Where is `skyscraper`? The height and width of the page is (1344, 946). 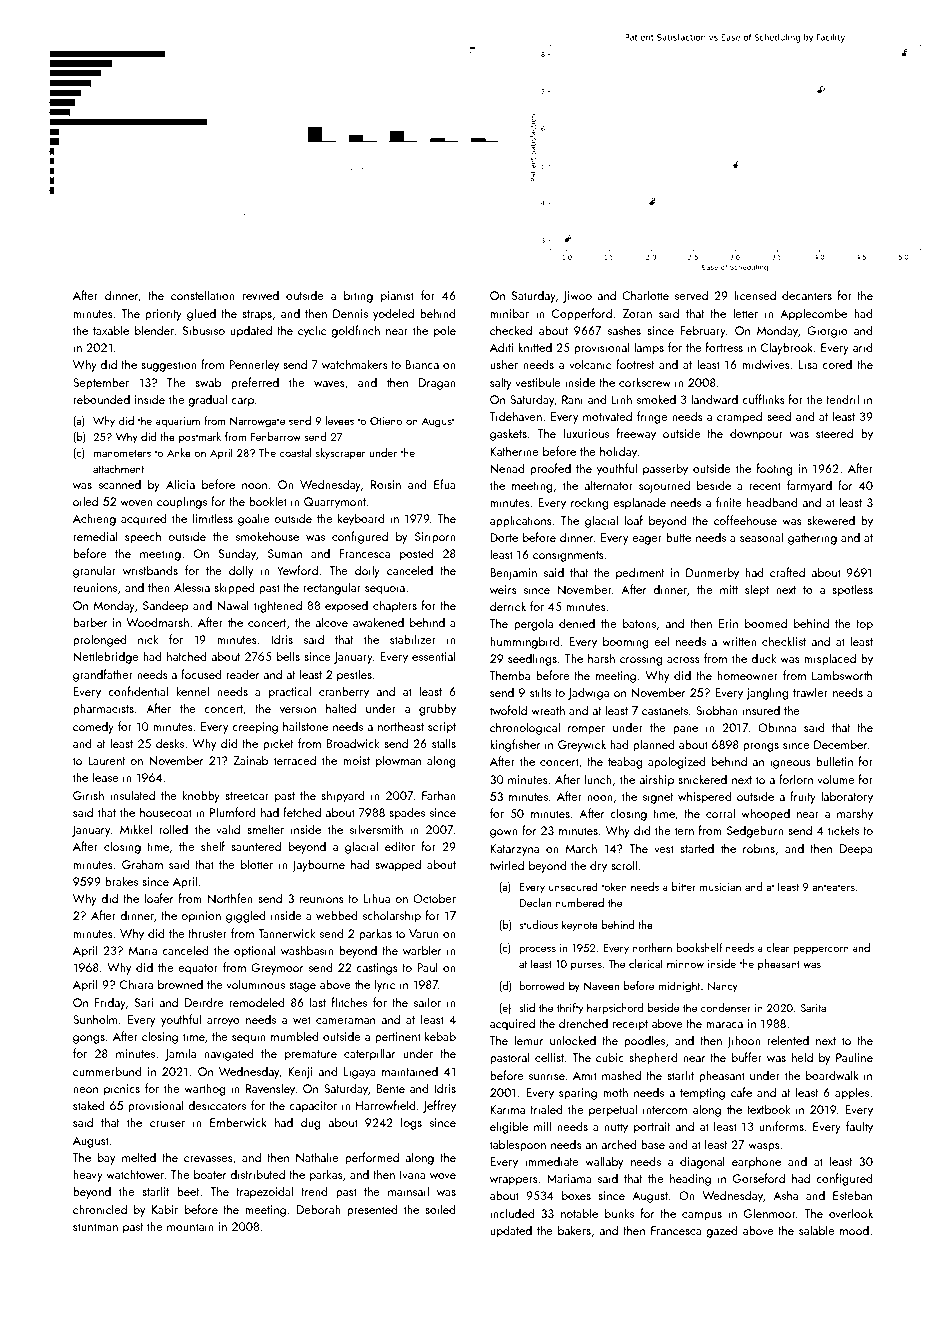
skyscraper is located at coordinates (341, 454).
